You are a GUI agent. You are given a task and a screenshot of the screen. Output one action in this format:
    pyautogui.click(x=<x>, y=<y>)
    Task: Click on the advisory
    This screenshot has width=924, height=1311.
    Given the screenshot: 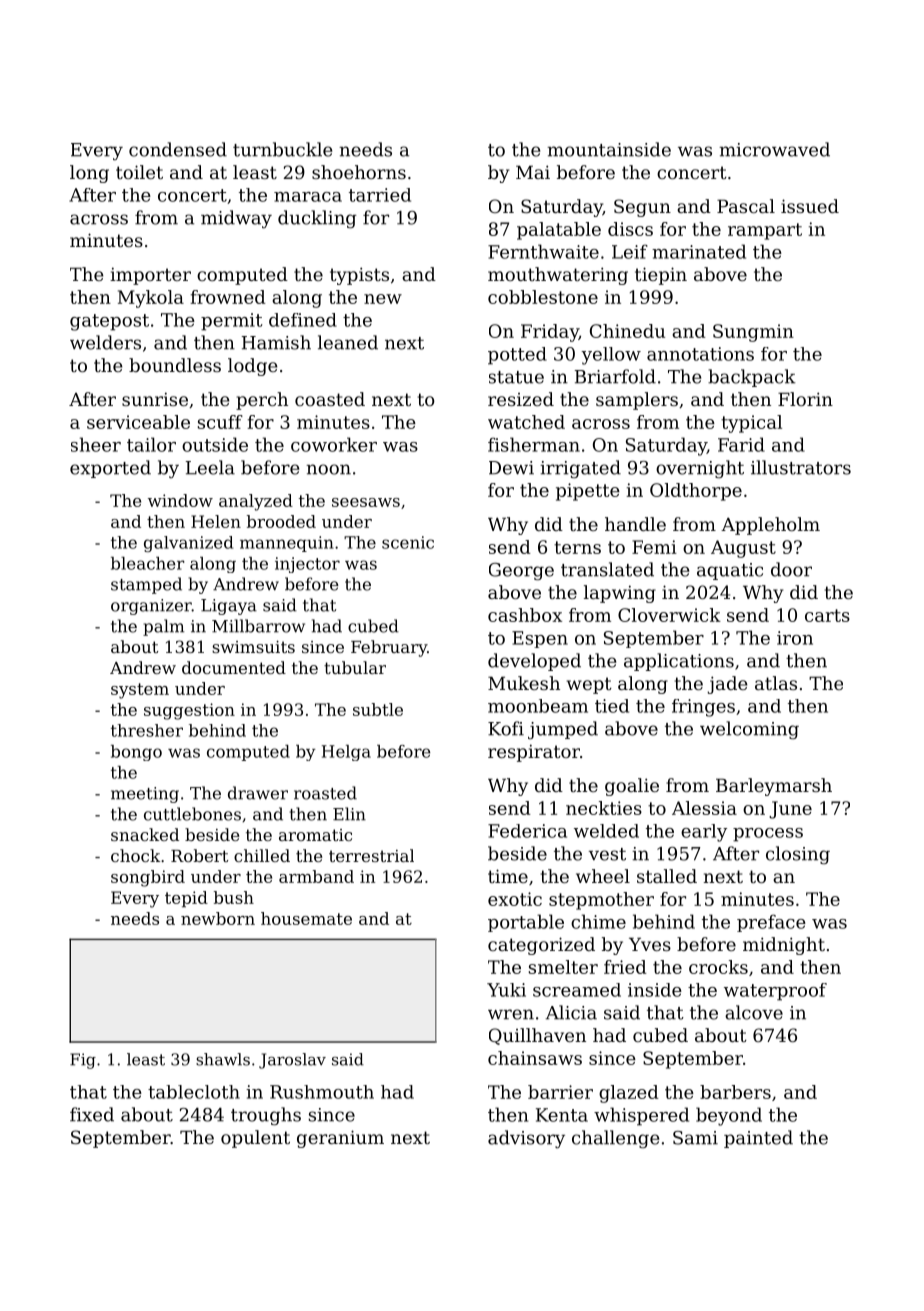 What is the action you would take?
    pyautogui.click(x=526, y=1139)
